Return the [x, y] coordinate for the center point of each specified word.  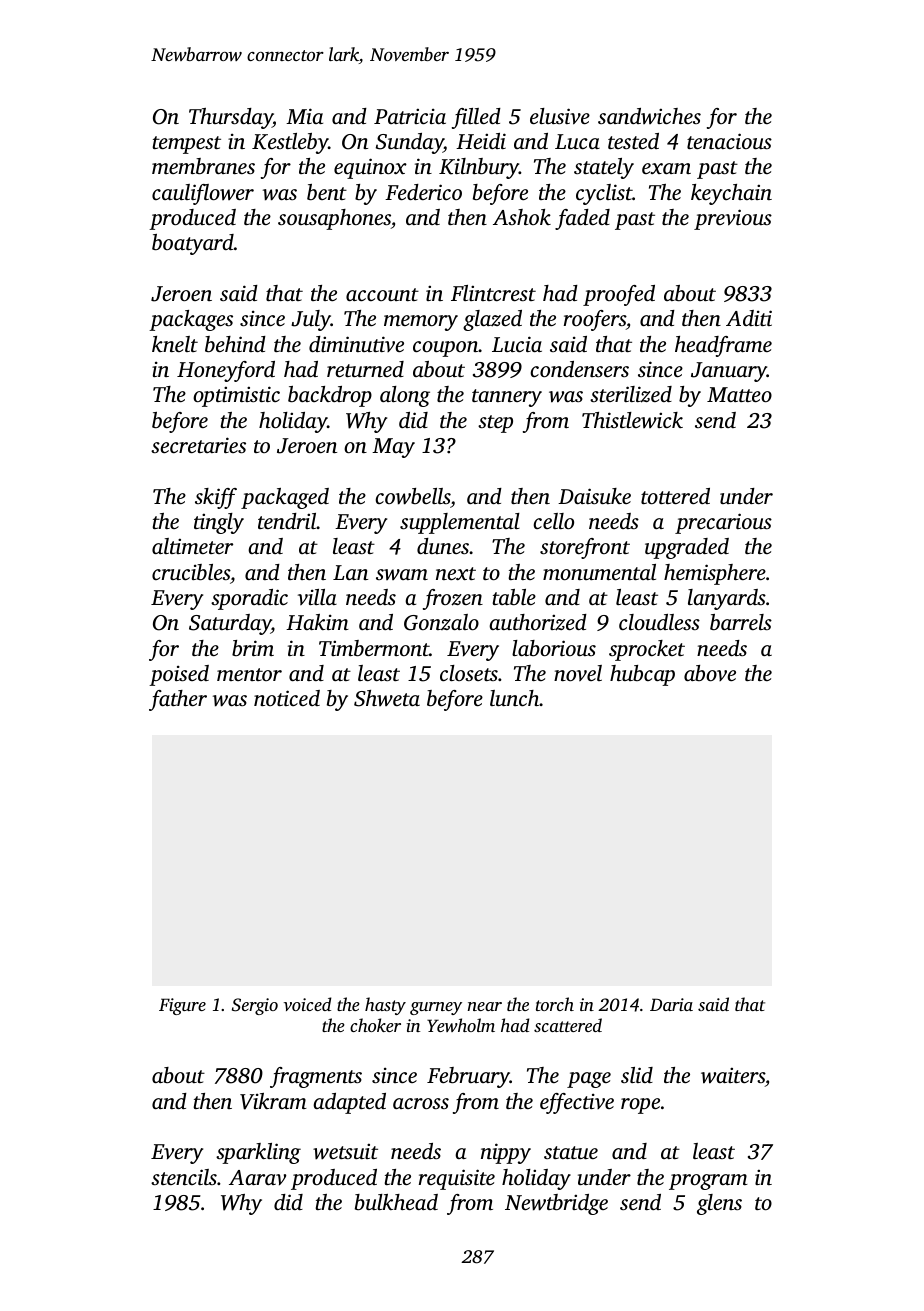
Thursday [231, 118]
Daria [671, 1004]
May [393, 448]
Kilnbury [479, 168]
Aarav [257, 1178]
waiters [733, 1077]
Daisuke [594, 496]
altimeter [192, 546]
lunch [515, 698]
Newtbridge [556, 1204]
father [178, 700]
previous [733, 219]
